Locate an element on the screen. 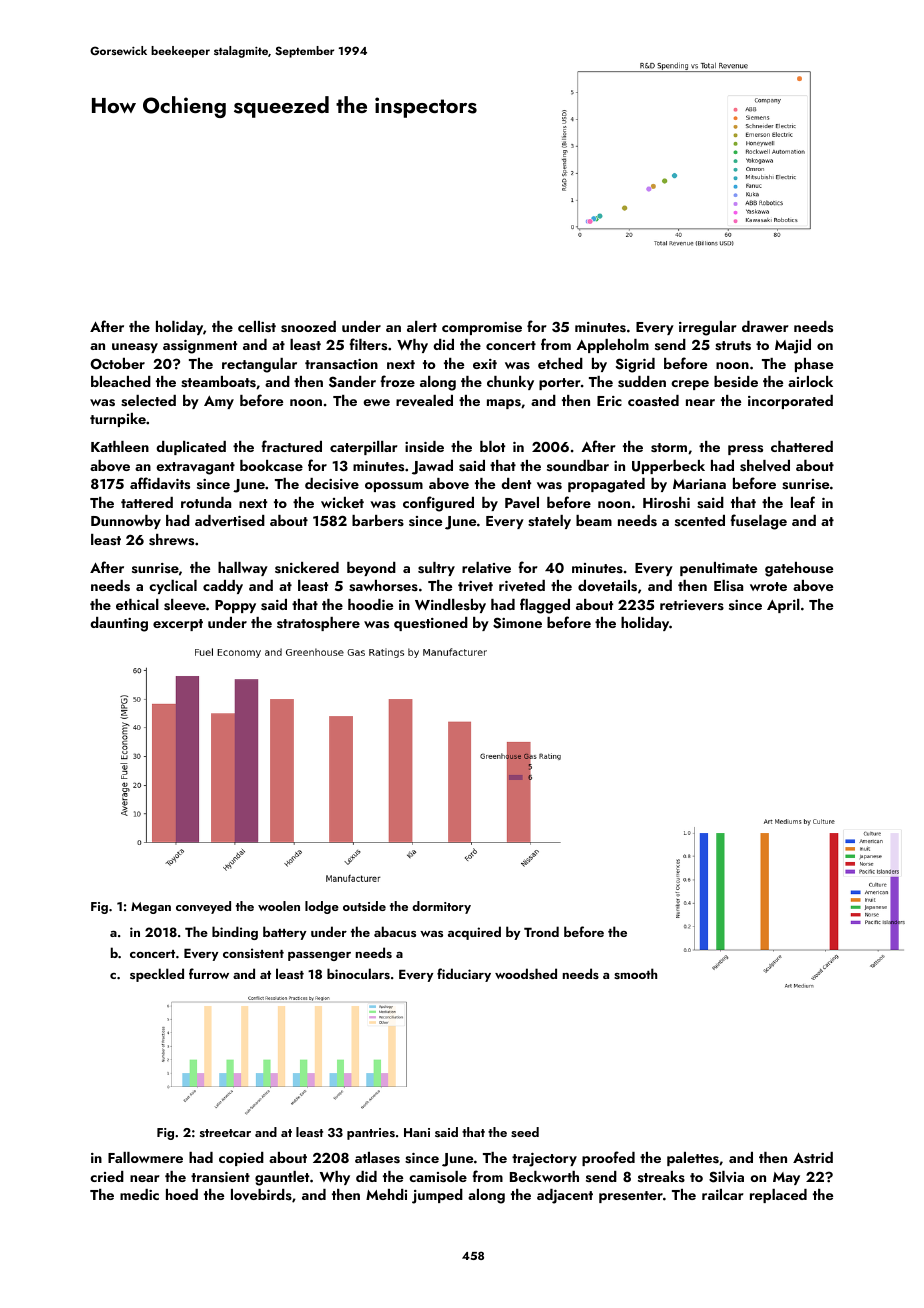 Image resolution: width=924 pixels, height=1308 pixels. Astrid is located at coordinates (813, 1158).
